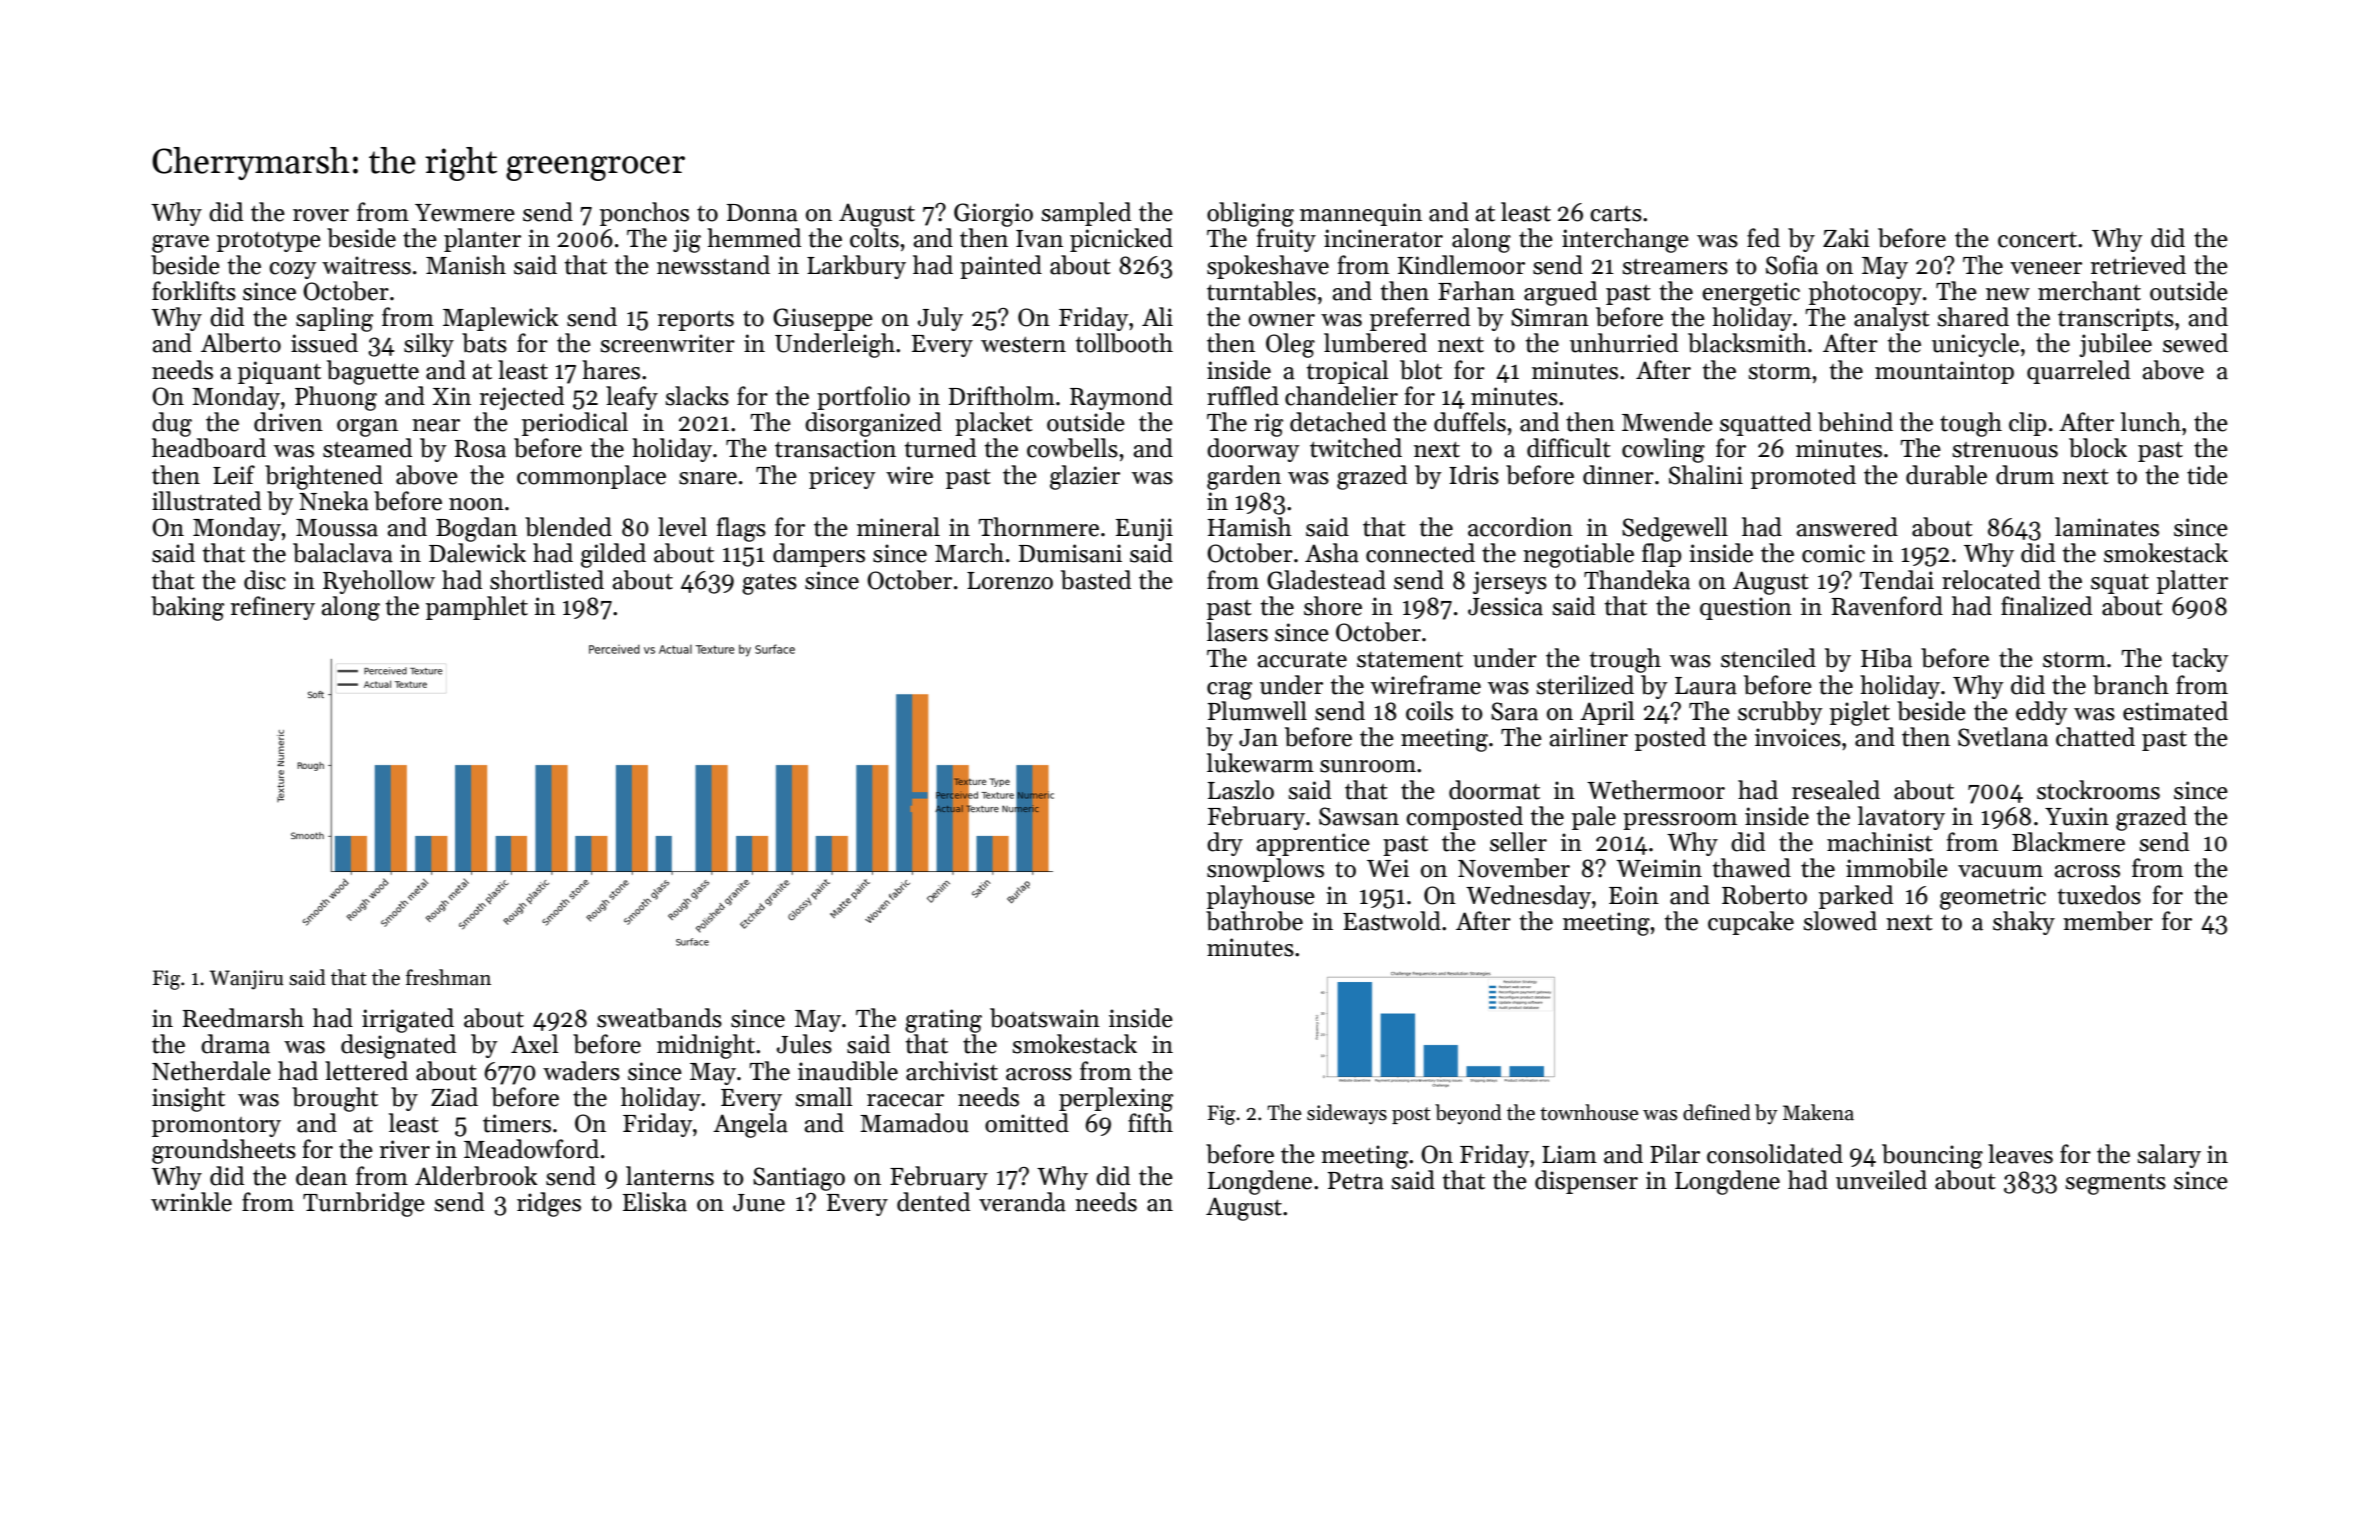 The width and height of the document is (2380, 1540). Describe the element at coordinates (613, 555) in the document. I see `gilded` at that location.
